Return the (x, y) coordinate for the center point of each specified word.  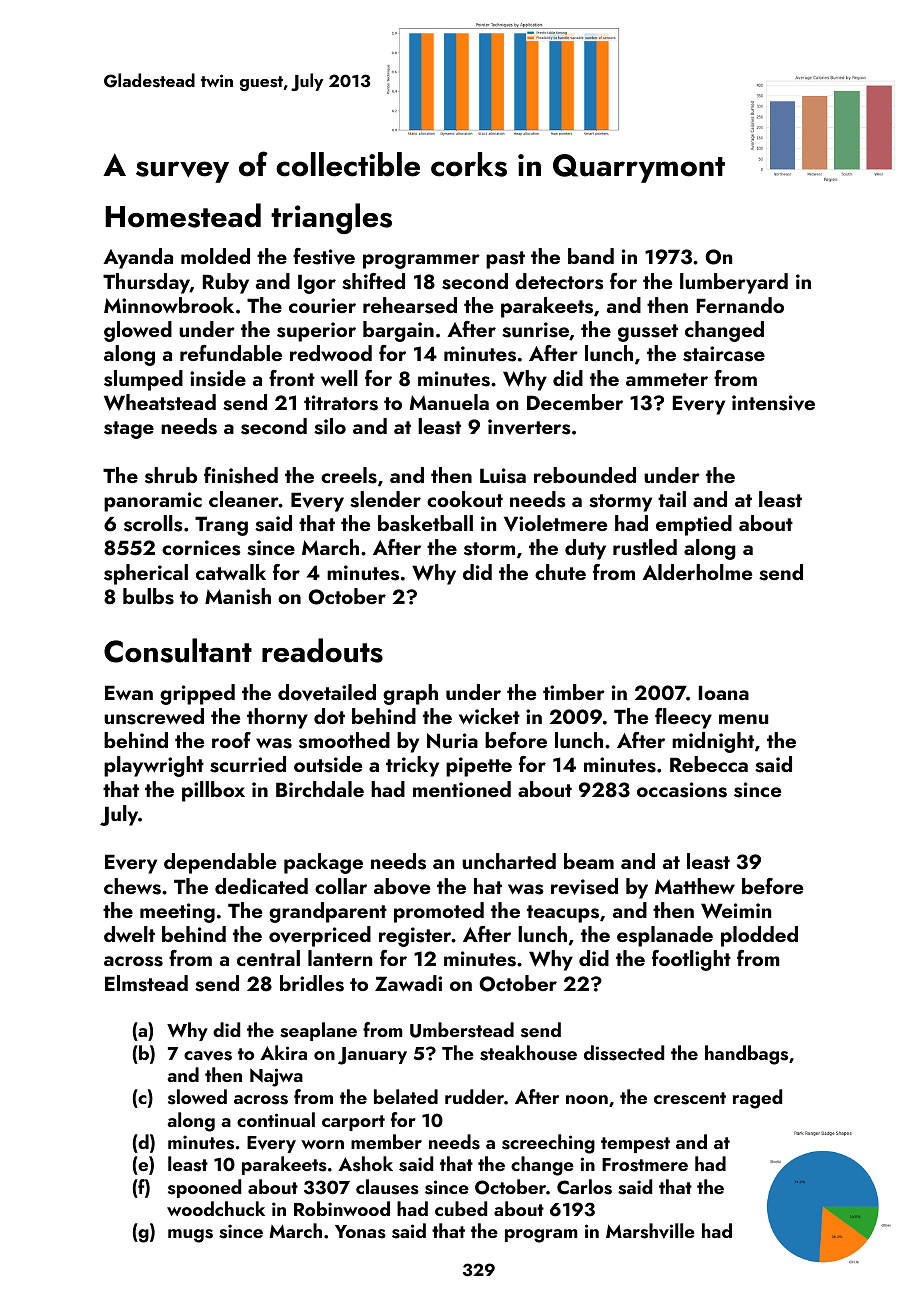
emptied (694, 525)
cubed (461, 1208)
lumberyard (734, 283)
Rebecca (709, 764)
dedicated (261, 886)
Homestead (183, 215)
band (591, 256)
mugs (190, 1236)
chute (560, 572)
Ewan (129, 692)
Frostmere (645, 1165)
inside (218, 378)
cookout (465, 499)
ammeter (667, 379)
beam (589, 861)
